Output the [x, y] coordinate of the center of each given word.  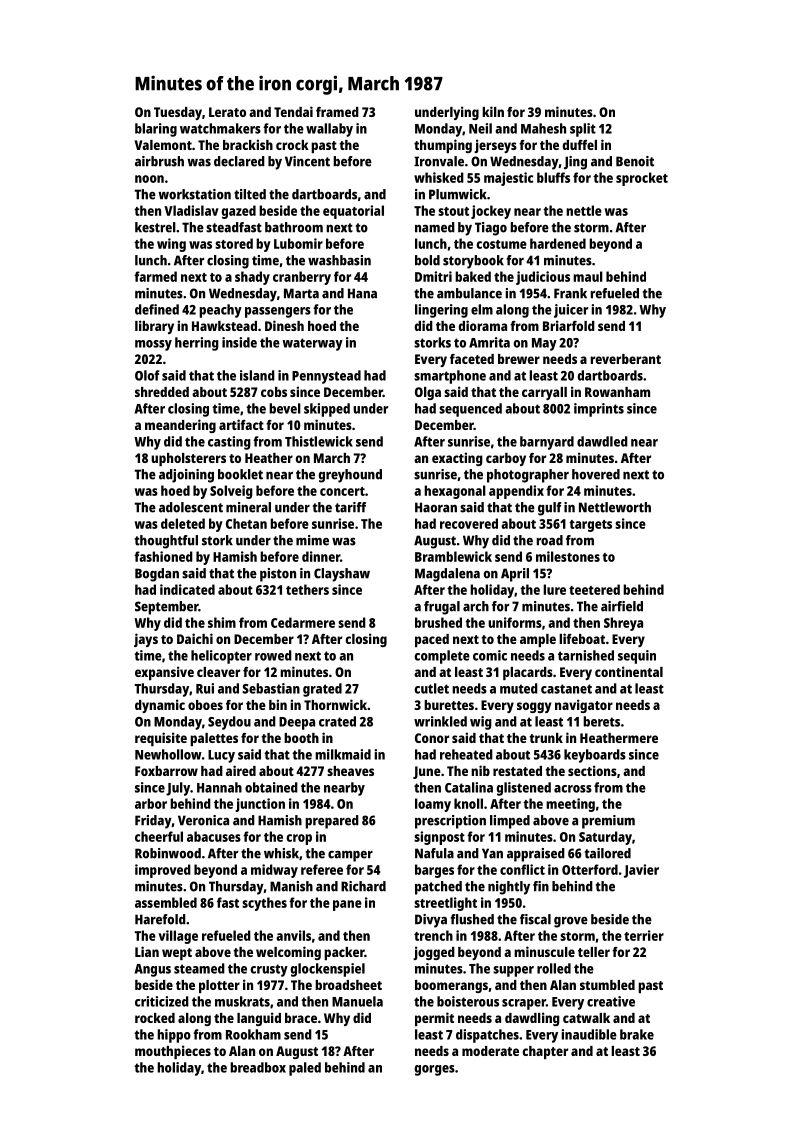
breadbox [258, 1067]
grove [571, 922]
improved [163, 871]
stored [234, 243]
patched [438, 888]
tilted [250, 194]
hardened [558, 243]
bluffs [553, 177]
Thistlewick [319, 441]
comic [490, 655]
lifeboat [582, 638]
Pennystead [326, 377]
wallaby [329, 130]
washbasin [339, 260]
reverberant [625, 359]
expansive [164, 673]
